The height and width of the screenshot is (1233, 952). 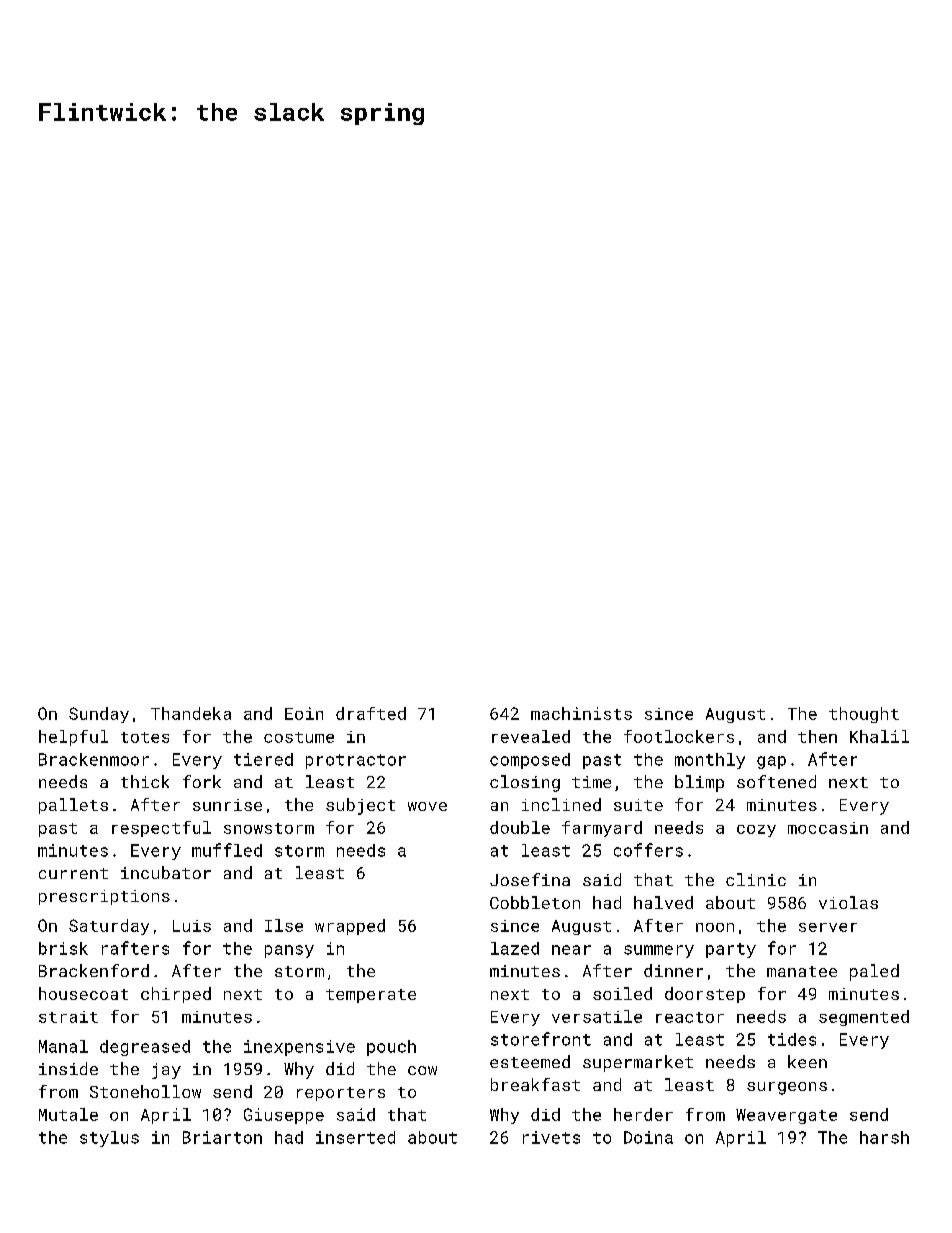 I want to click on segmented, so click(x=864, y=1018).
